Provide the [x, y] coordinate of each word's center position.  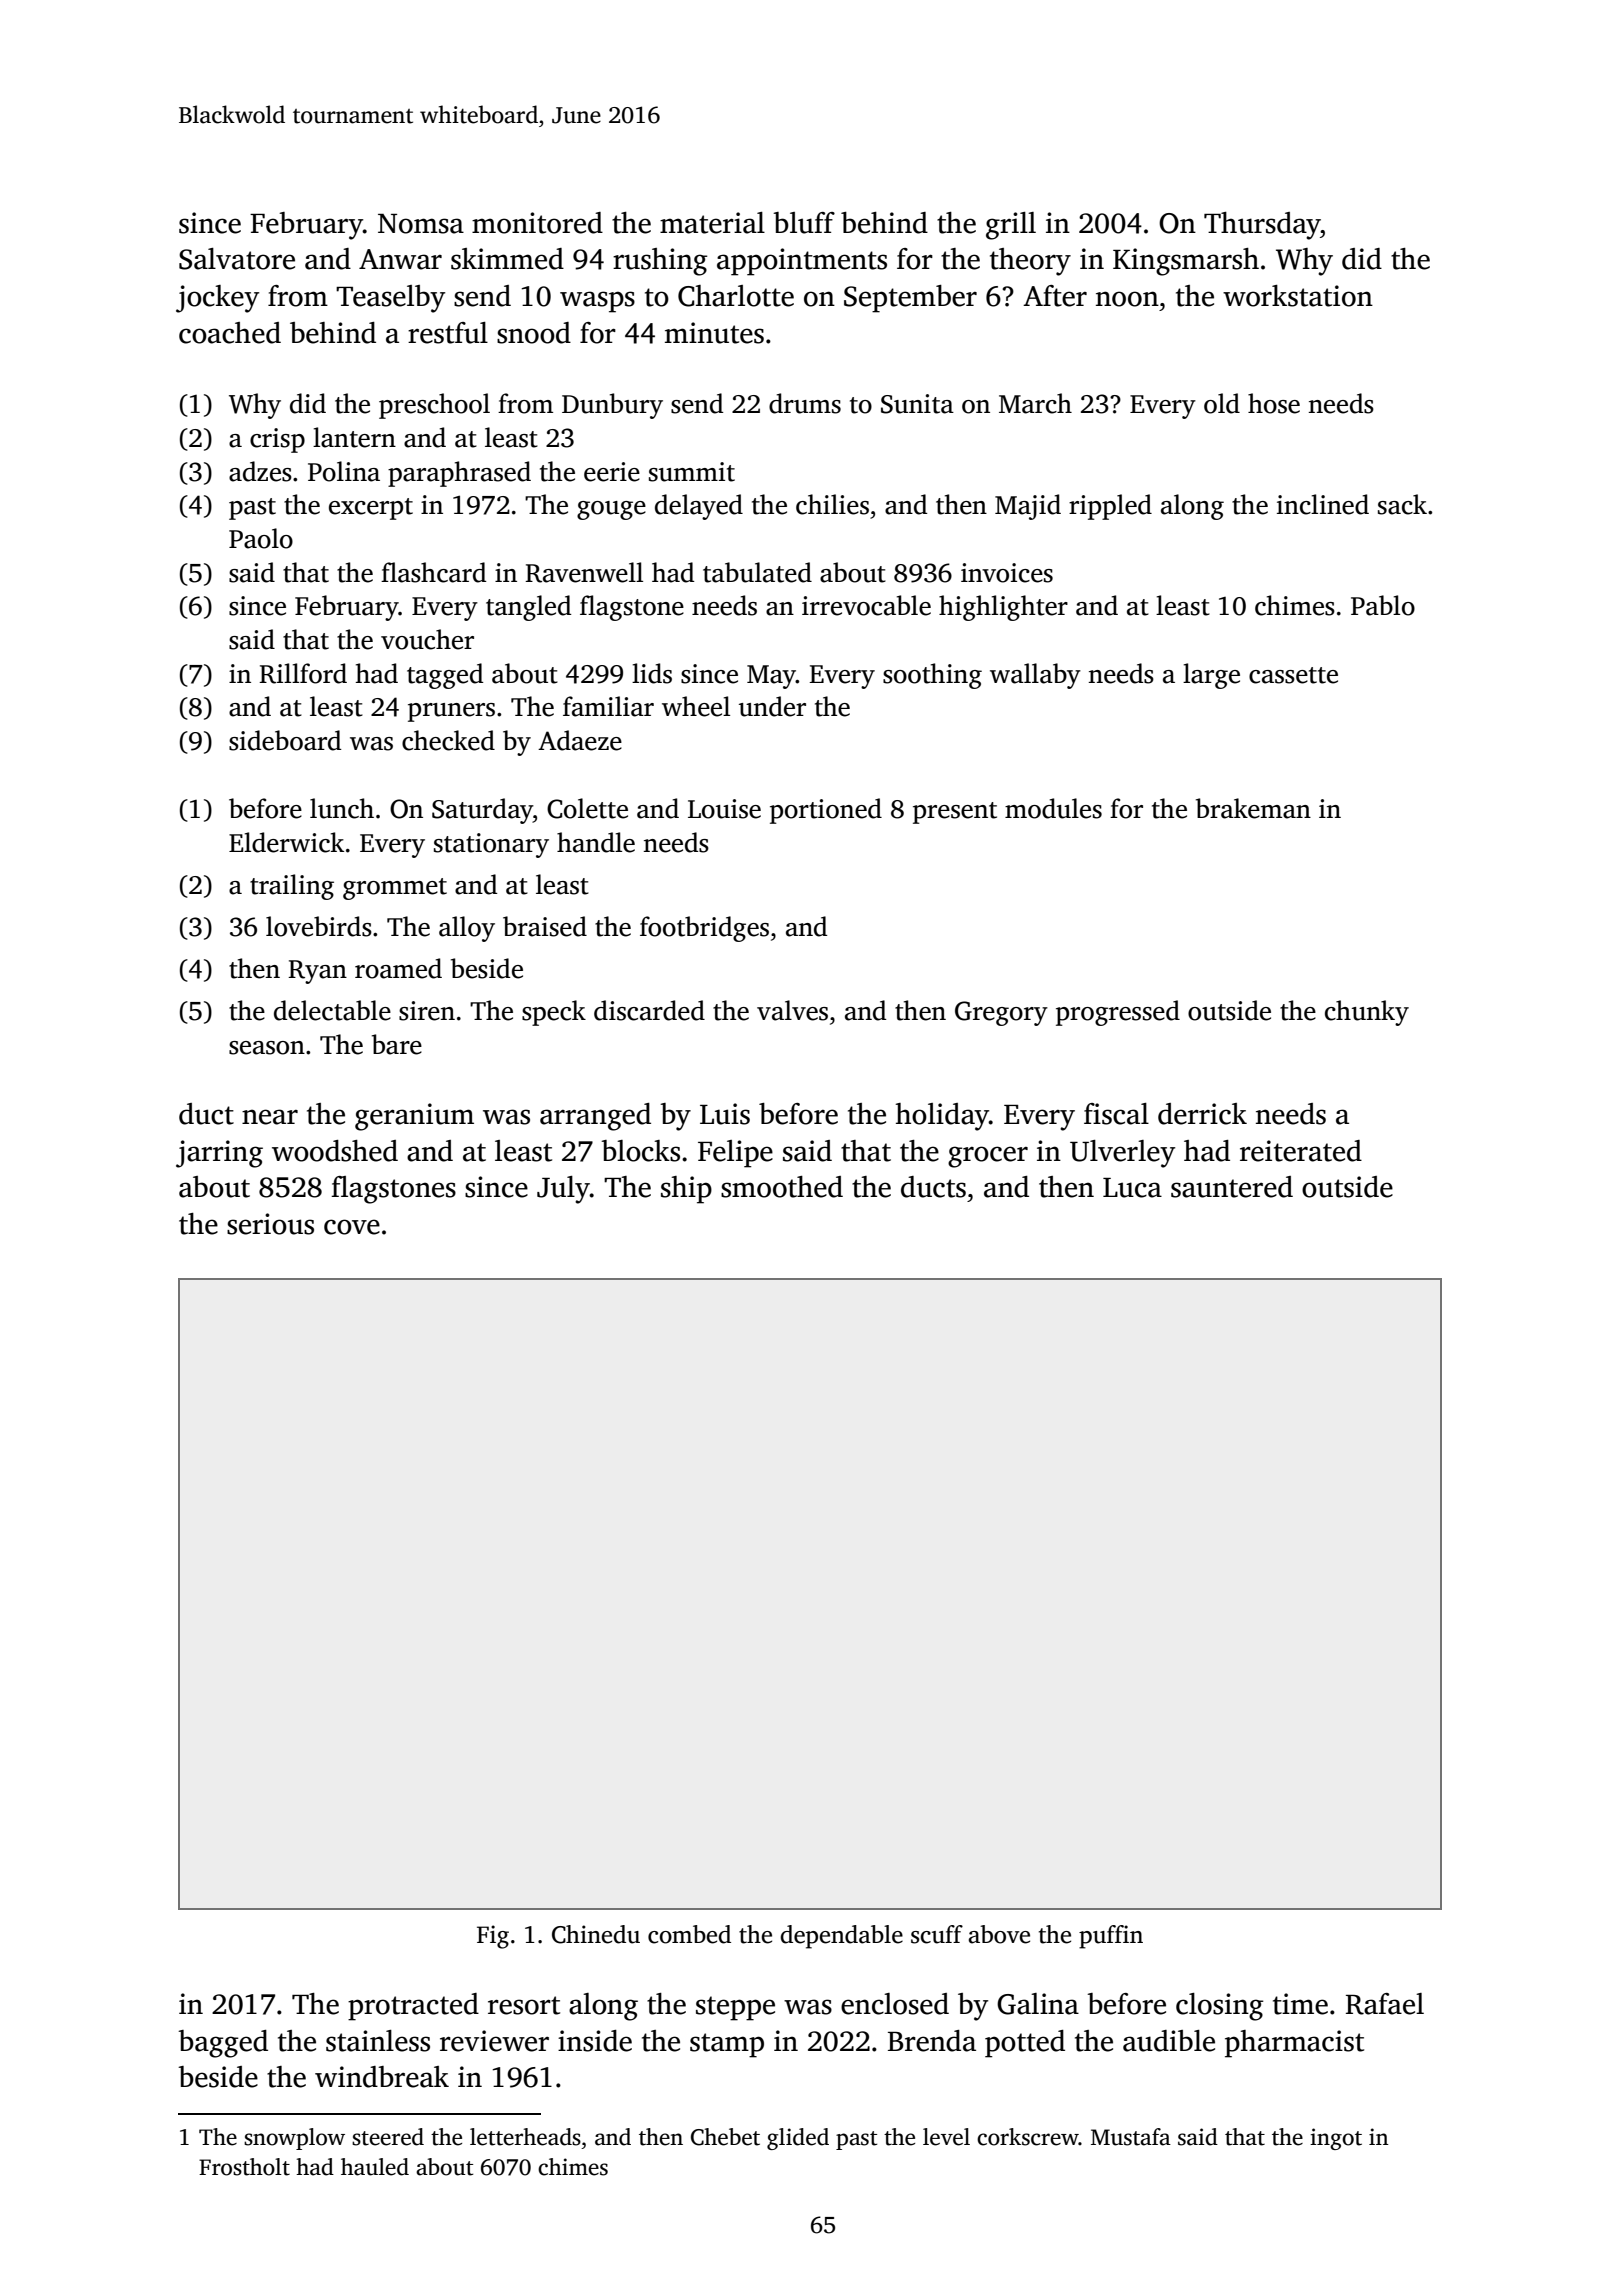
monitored [537, 223]
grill [1011, 226]
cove [352, 1227]
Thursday [1262, 226]
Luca [1132, 1188]
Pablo [1383, 605]
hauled [375, 2167]
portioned [826, 811]
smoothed [782, 1187]
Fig [493, 1937]
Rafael [1385, 2004]
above [999, 1934]
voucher [427, 639]
